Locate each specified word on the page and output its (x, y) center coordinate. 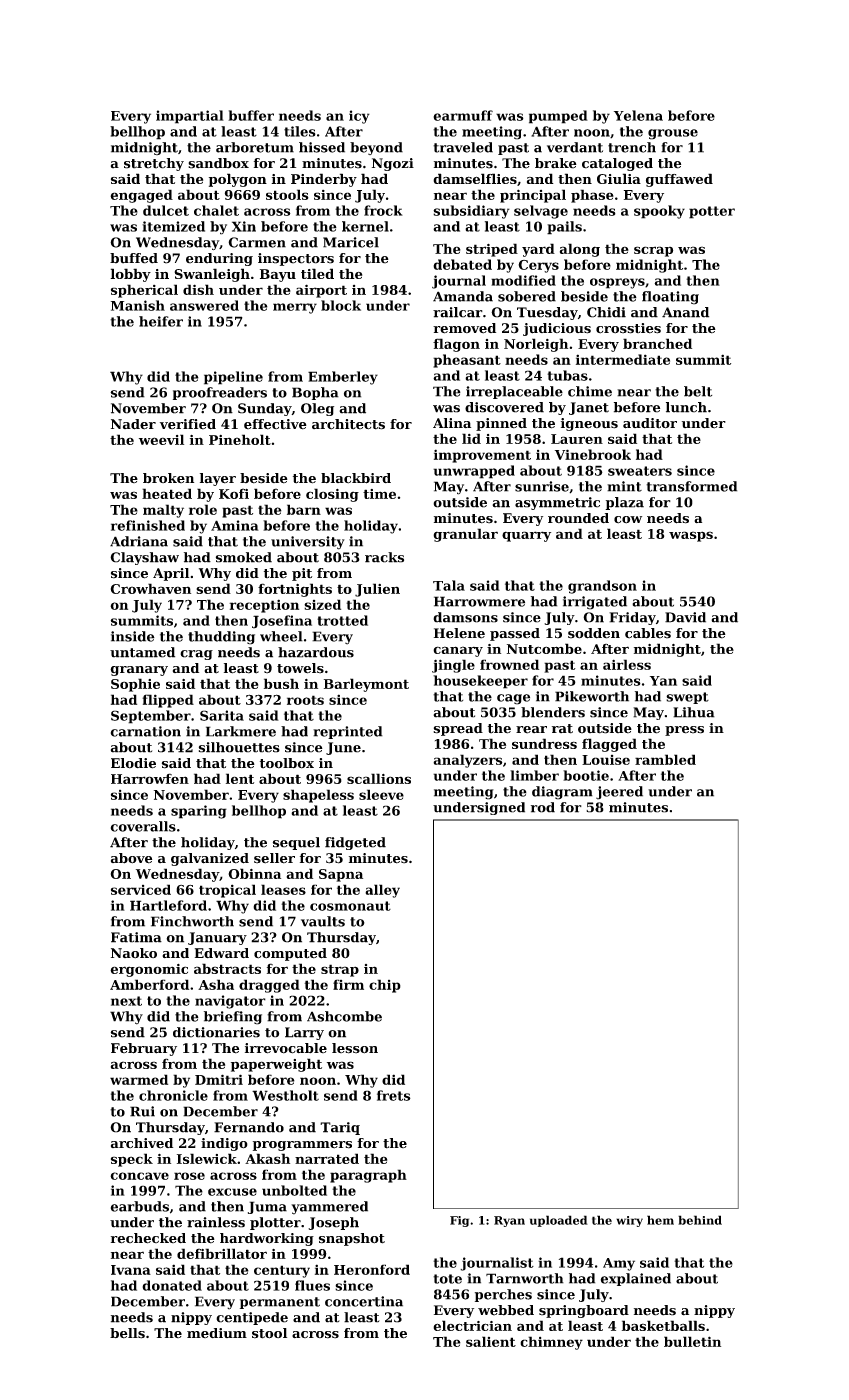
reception (264, 606)
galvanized (210, 859)
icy (359, 117)
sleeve (381, 794)
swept (687, 698)
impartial (190, 117)
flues (312, 1285)
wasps (691, 536)
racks (384, 557)
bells (127, 1333)
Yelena (638, 115)
